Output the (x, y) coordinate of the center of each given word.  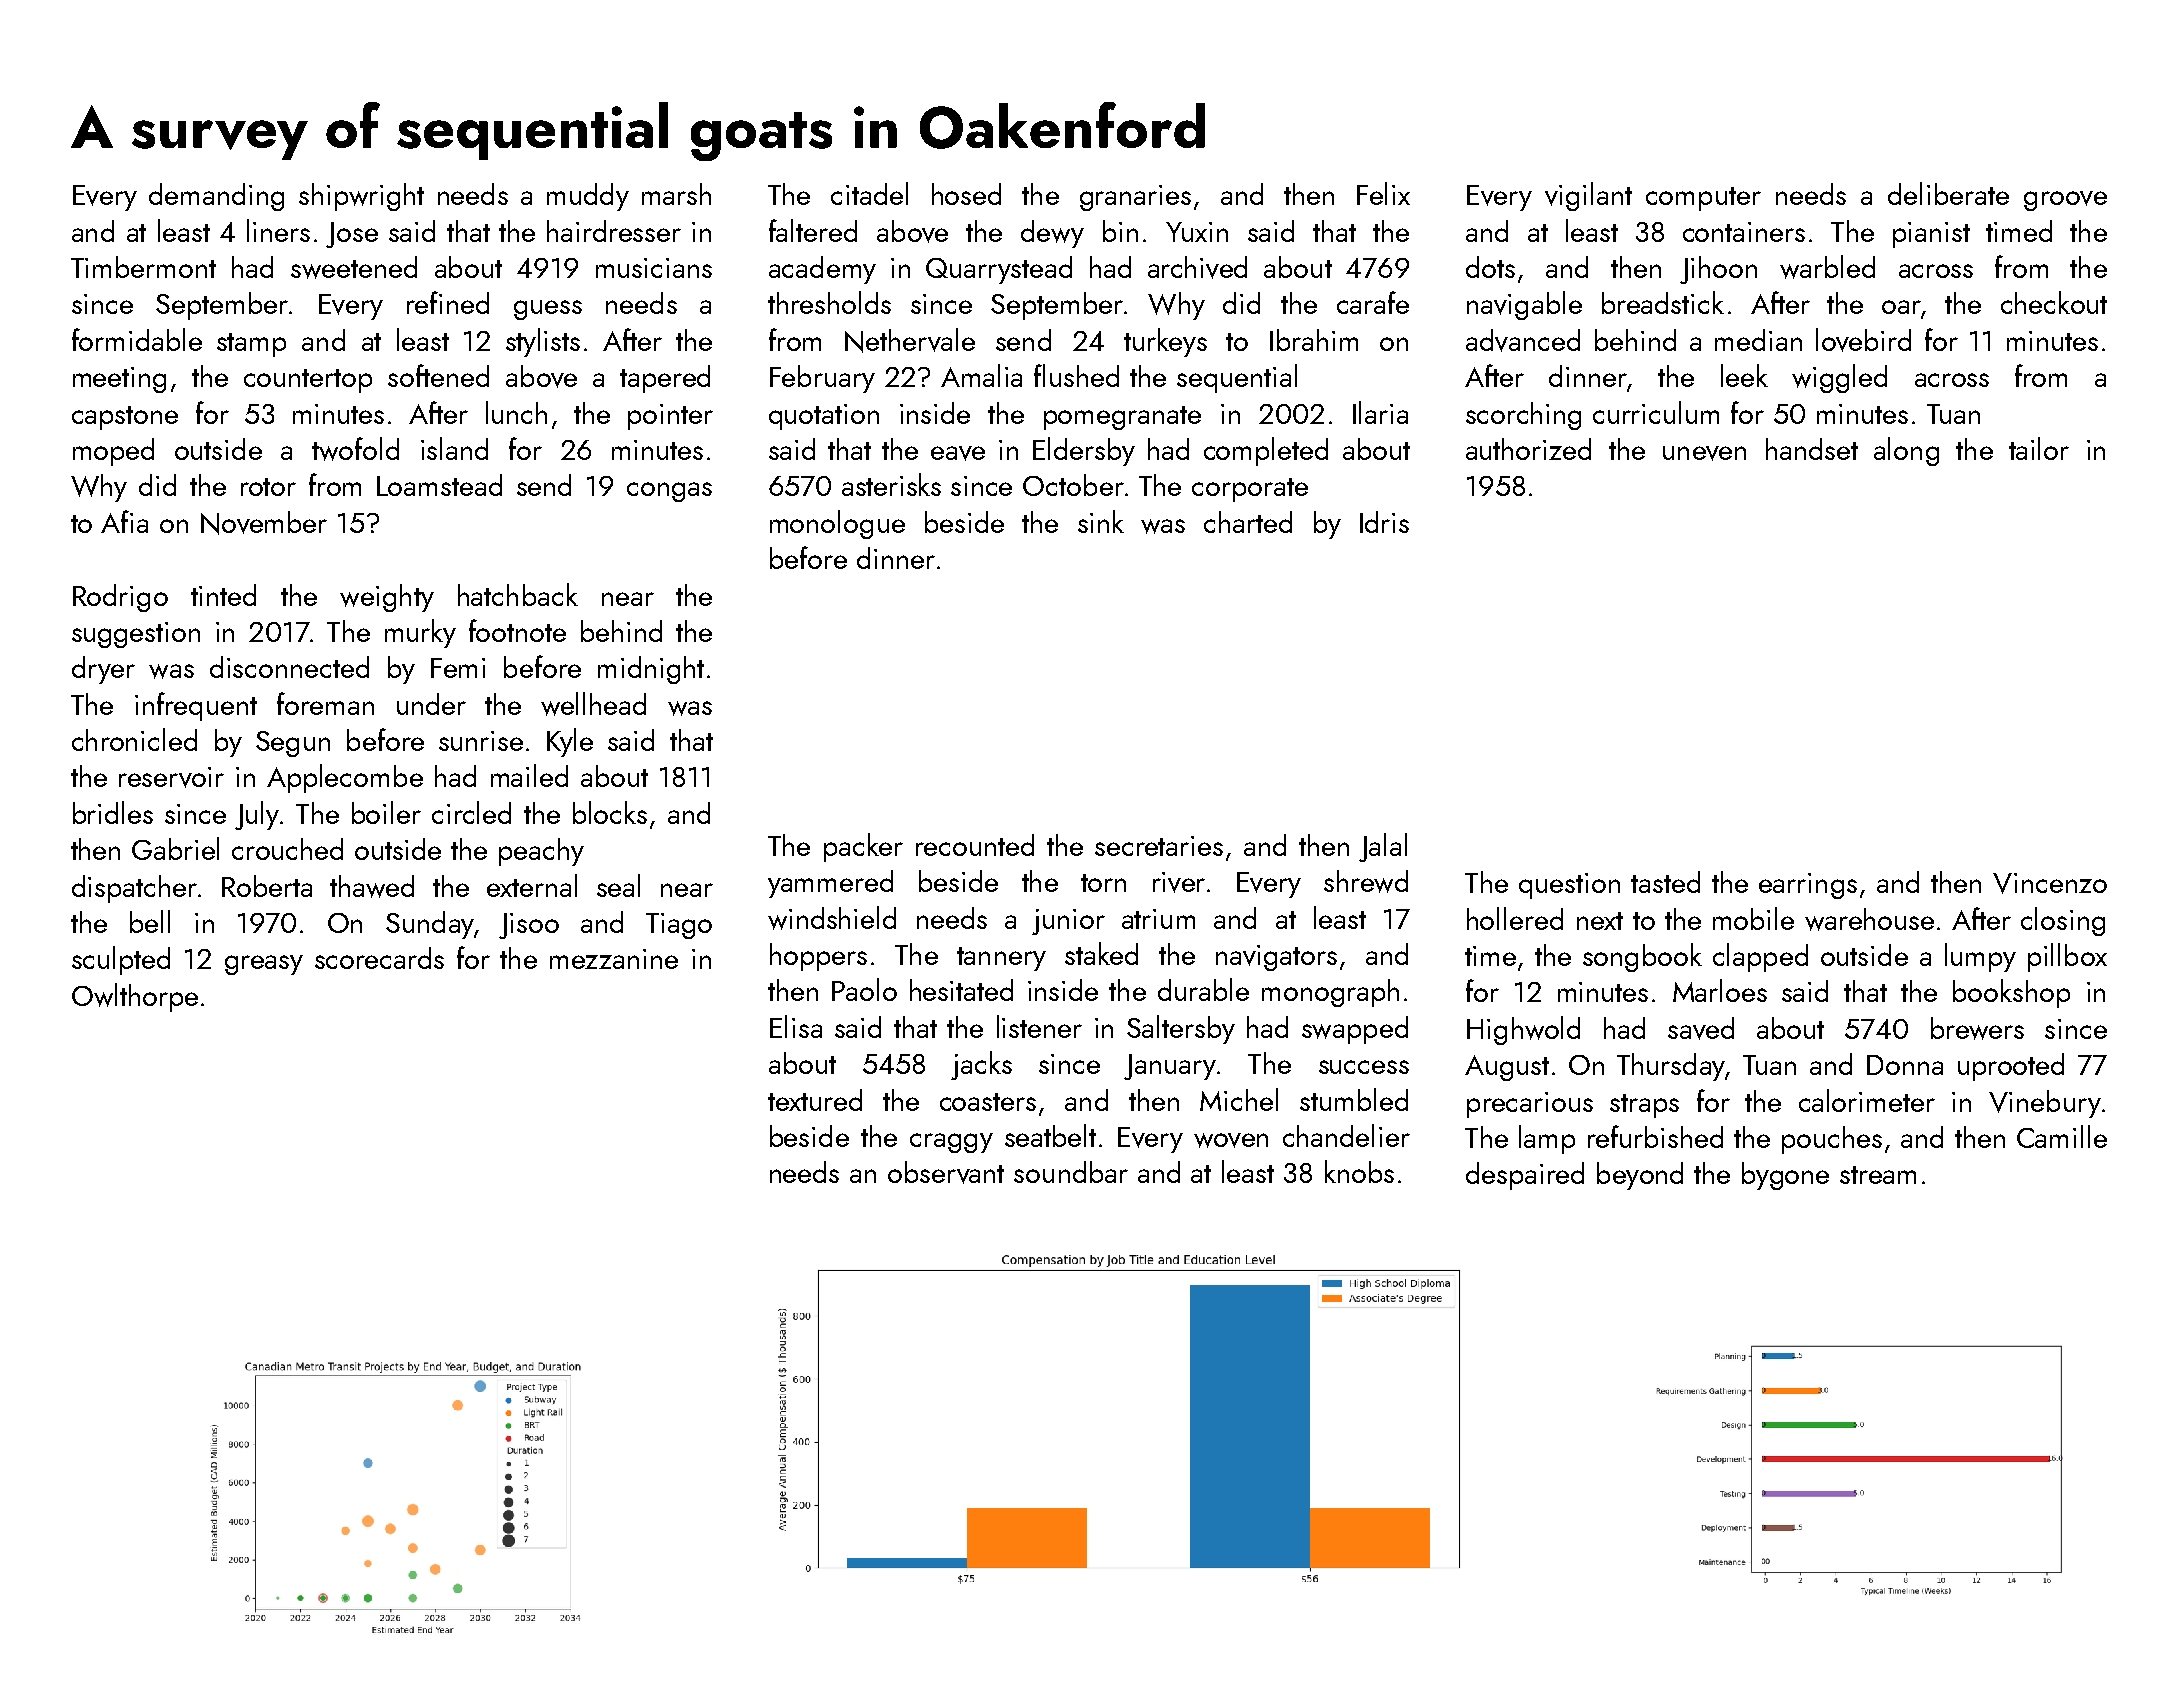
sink (1101, 521)
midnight (651, 670)
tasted (1665, 882)
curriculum (1656, 412)
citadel (869, 193)
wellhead (593, 704)
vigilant (1588, 196)
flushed (1076, 375)
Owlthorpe (135, 997)
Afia (124, 521)
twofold (355, 449)
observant (946, 1172)
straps (1644, 1106)
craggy (951, 1143)
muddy (588, 197)
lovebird (1863, 340)
